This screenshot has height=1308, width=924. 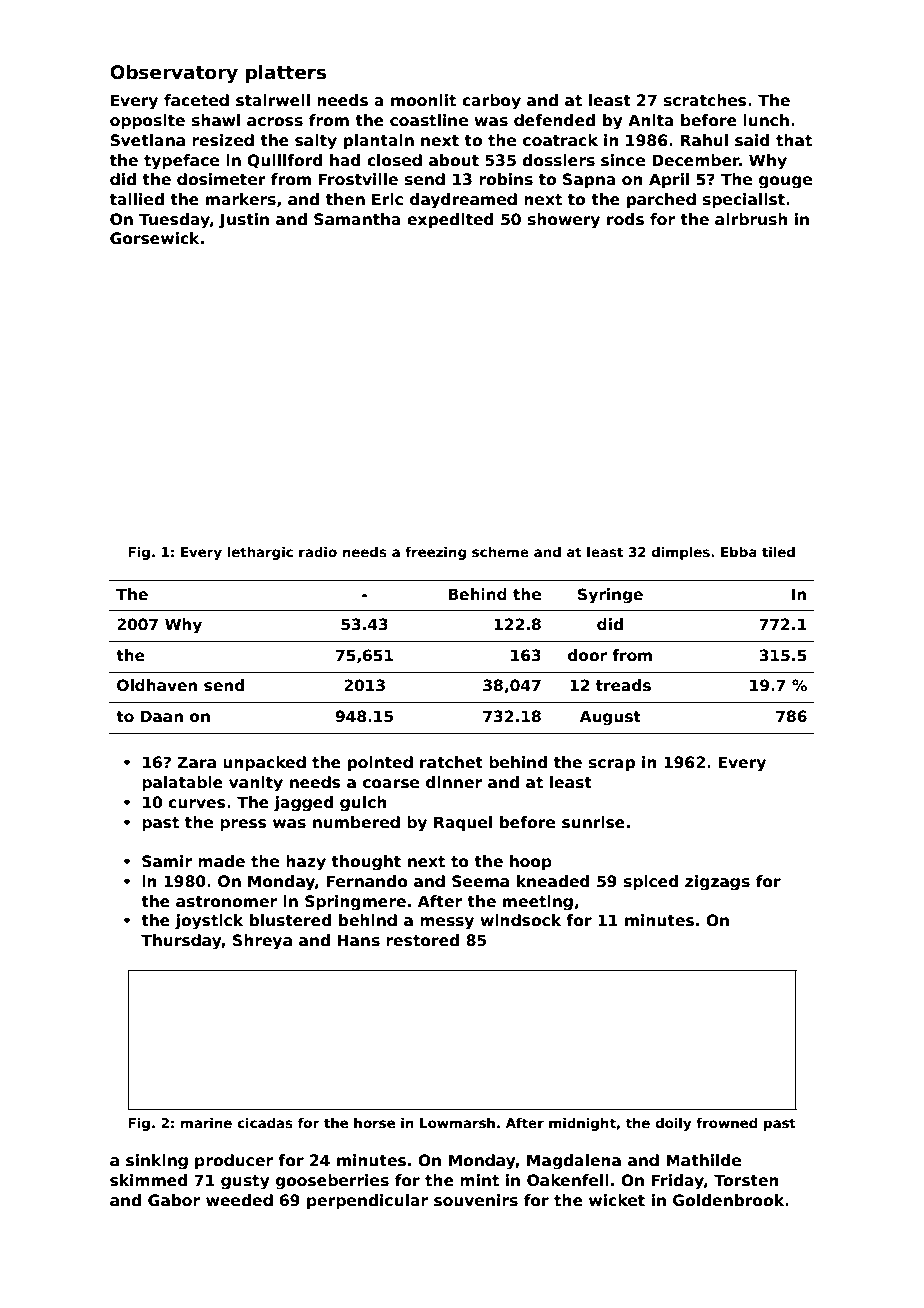 What do you see at coordinates (778, 551) in the screenshot?
I see `tiled` at bounding box center [778, 551].
